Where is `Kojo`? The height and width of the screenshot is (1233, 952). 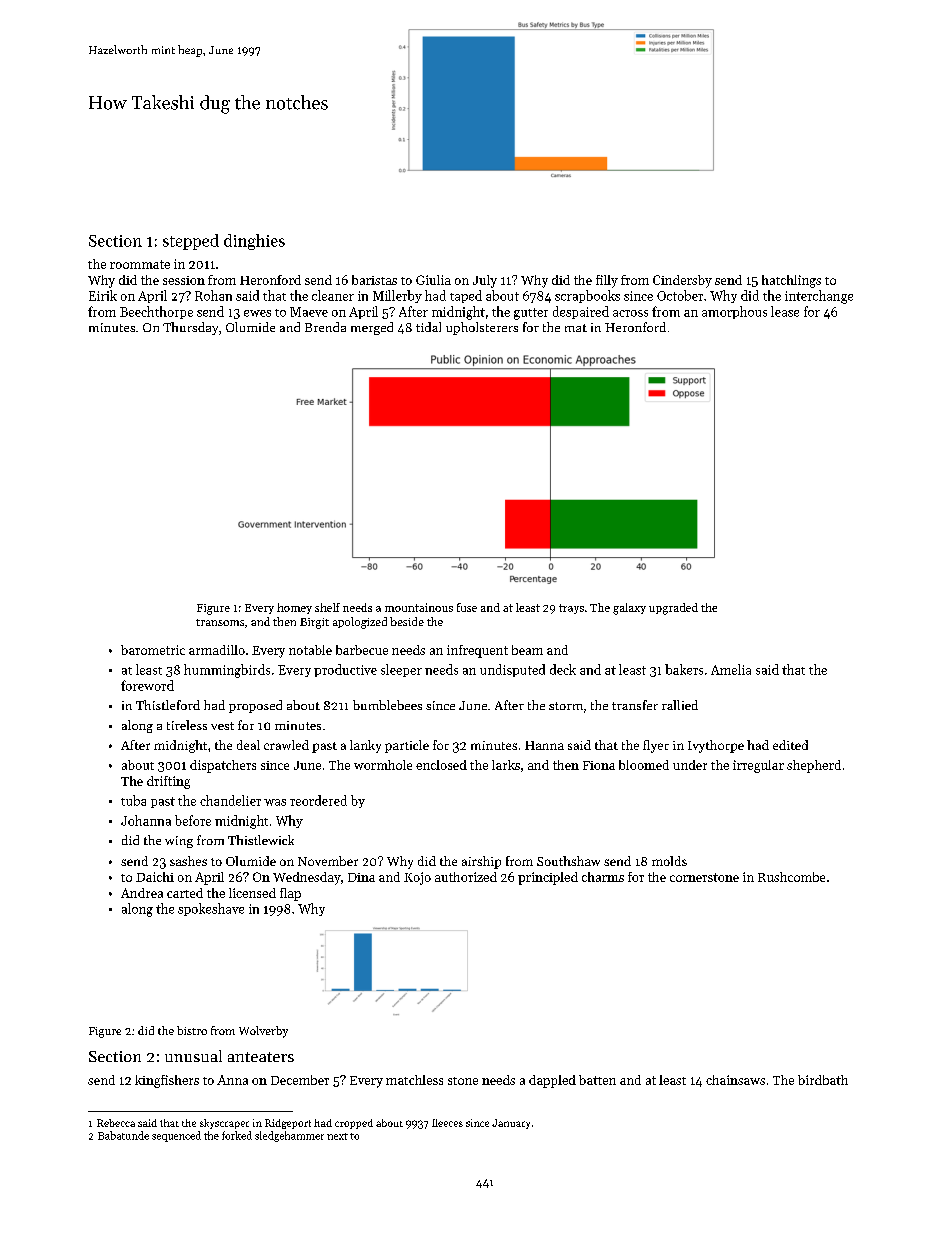
Kojo is located at coordinates (417, 878).
